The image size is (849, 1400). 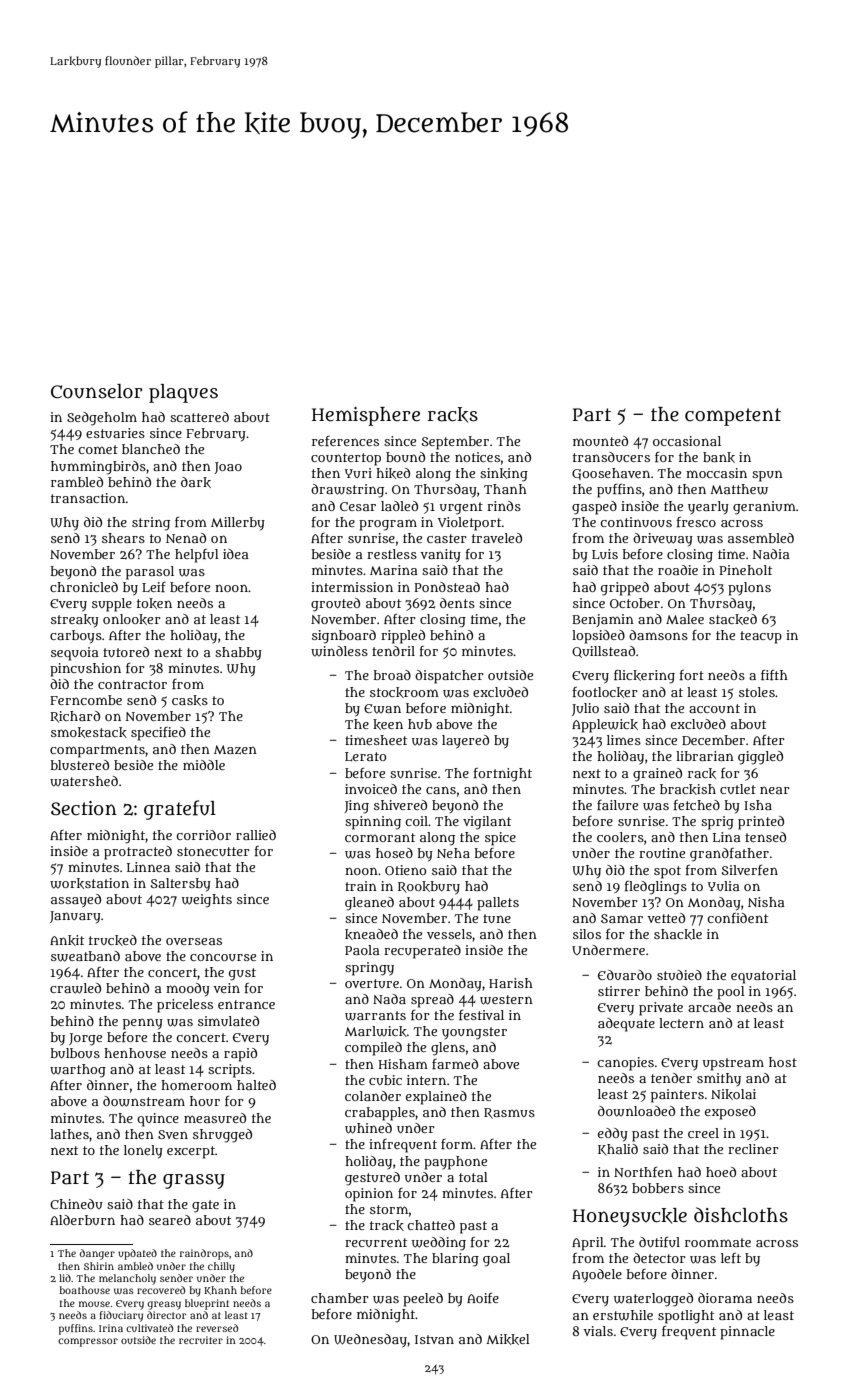 What do you see at coordinates (624, 740) in the page?
I see `limes` at bounding box center [624, 740].
